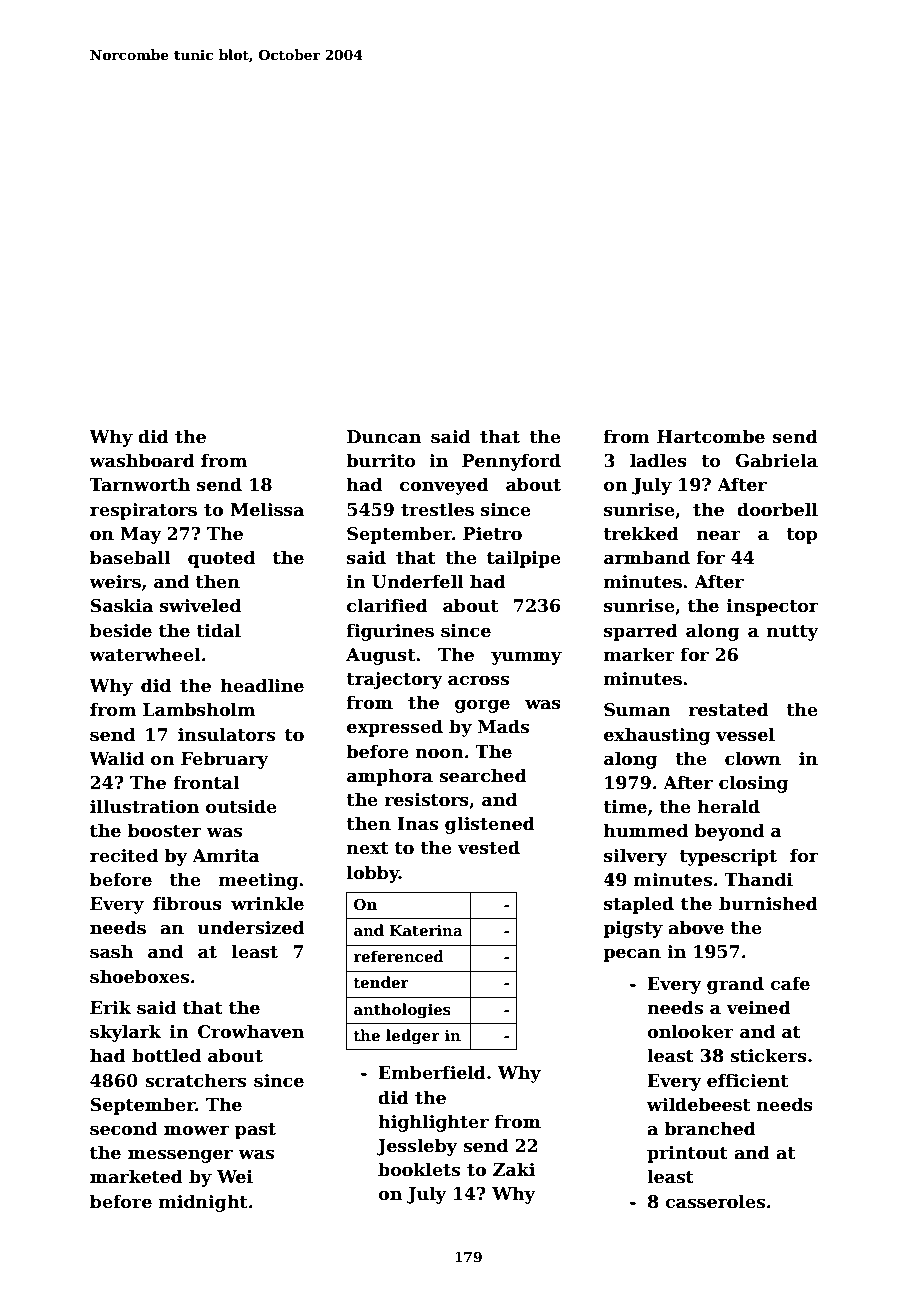  I want to click on second, so click(123, 1128).
